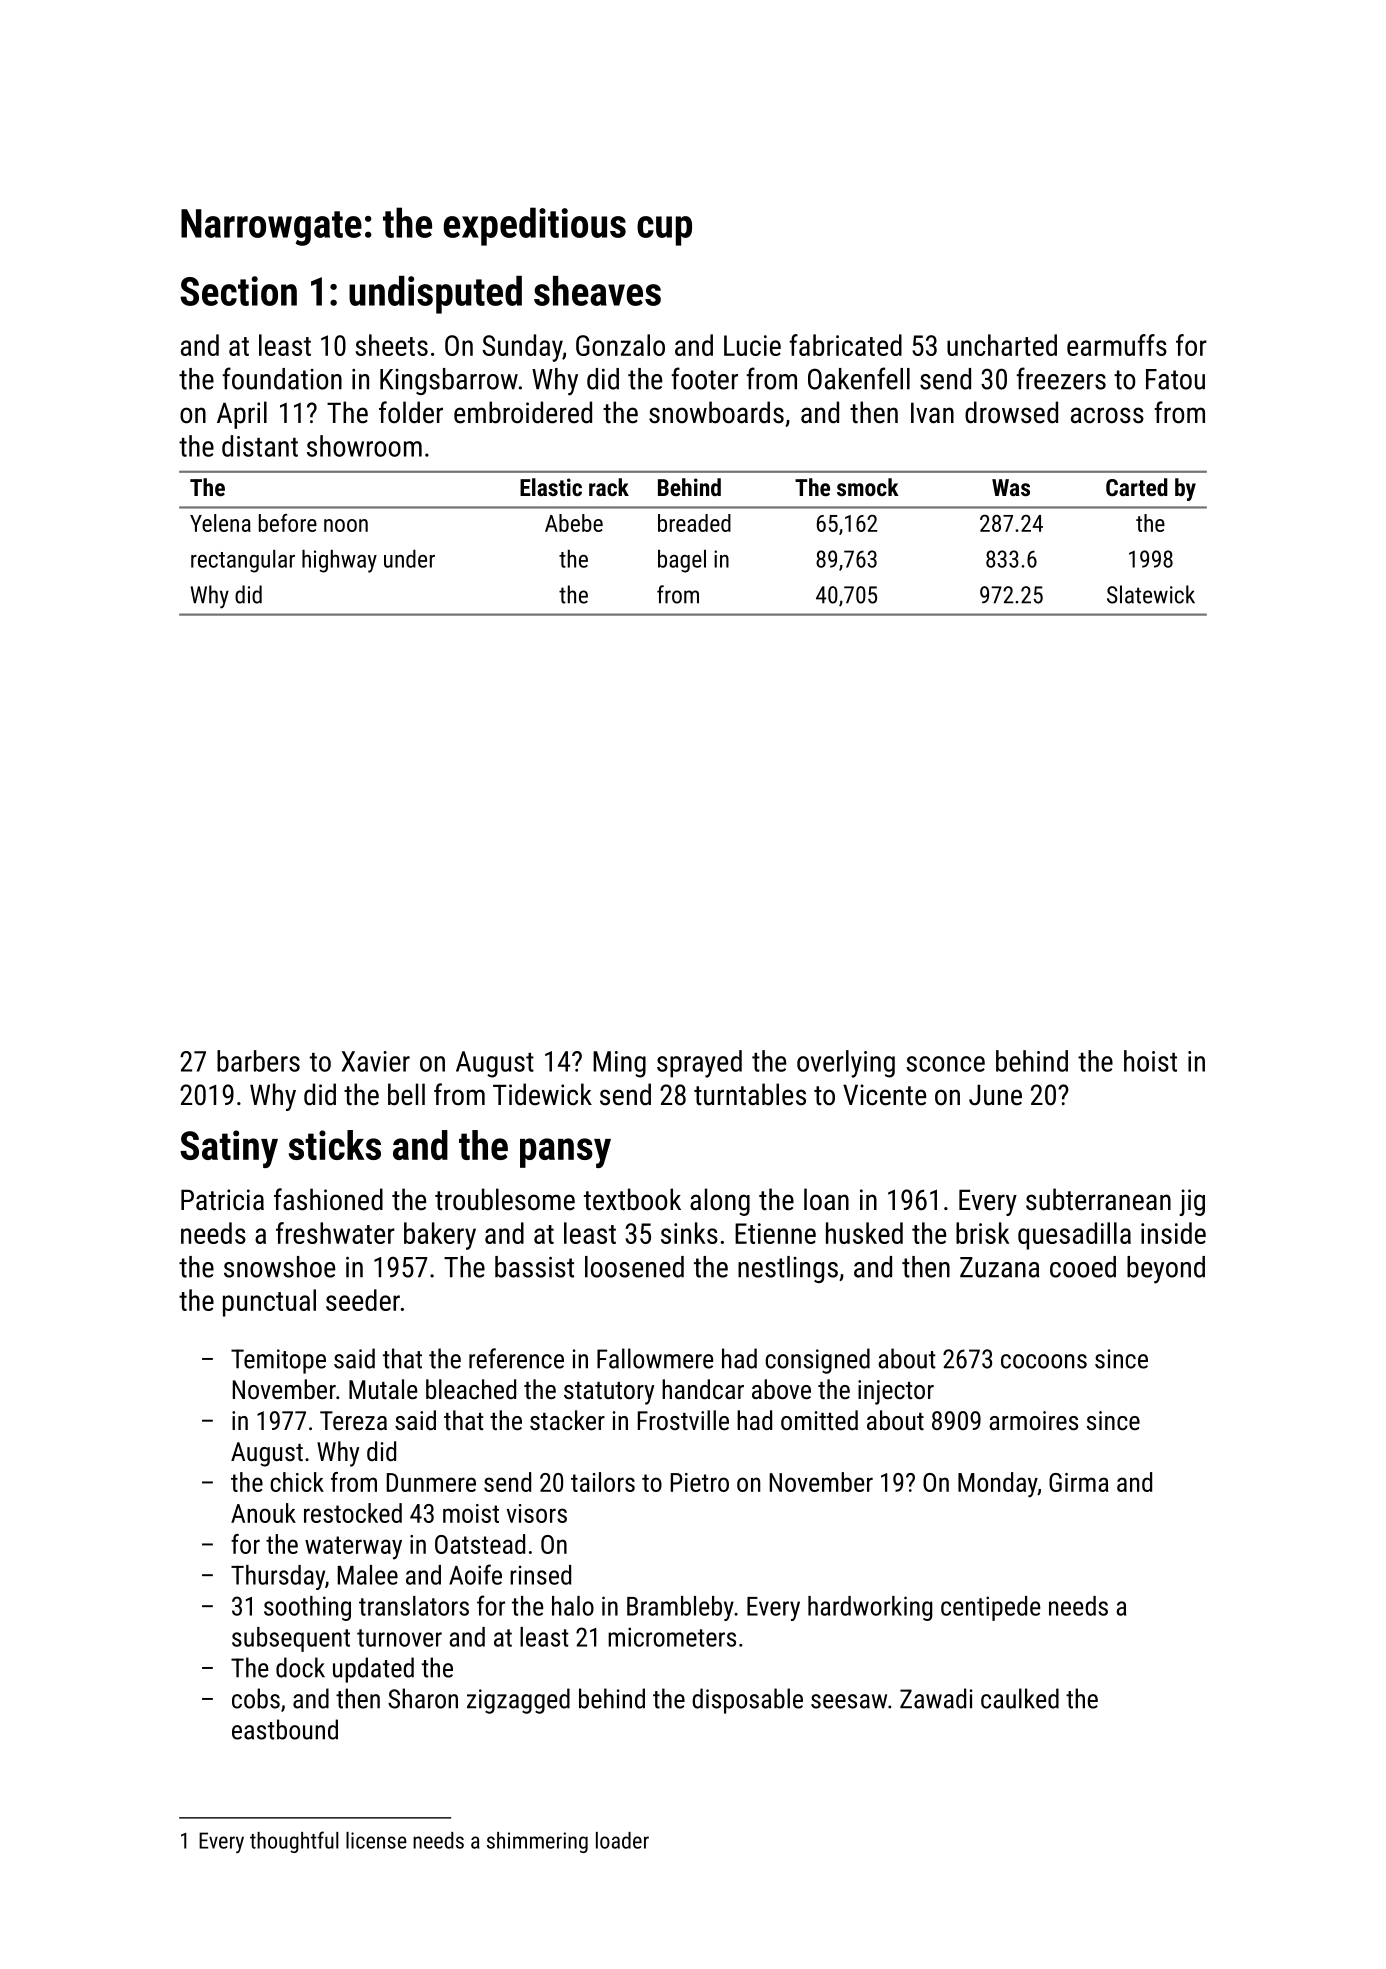 The width and height of the page is (1386, 1969). What do you see at coordinates (368, 1575) in the page?
I see `Malee` at bounding box center [368, 1575].
